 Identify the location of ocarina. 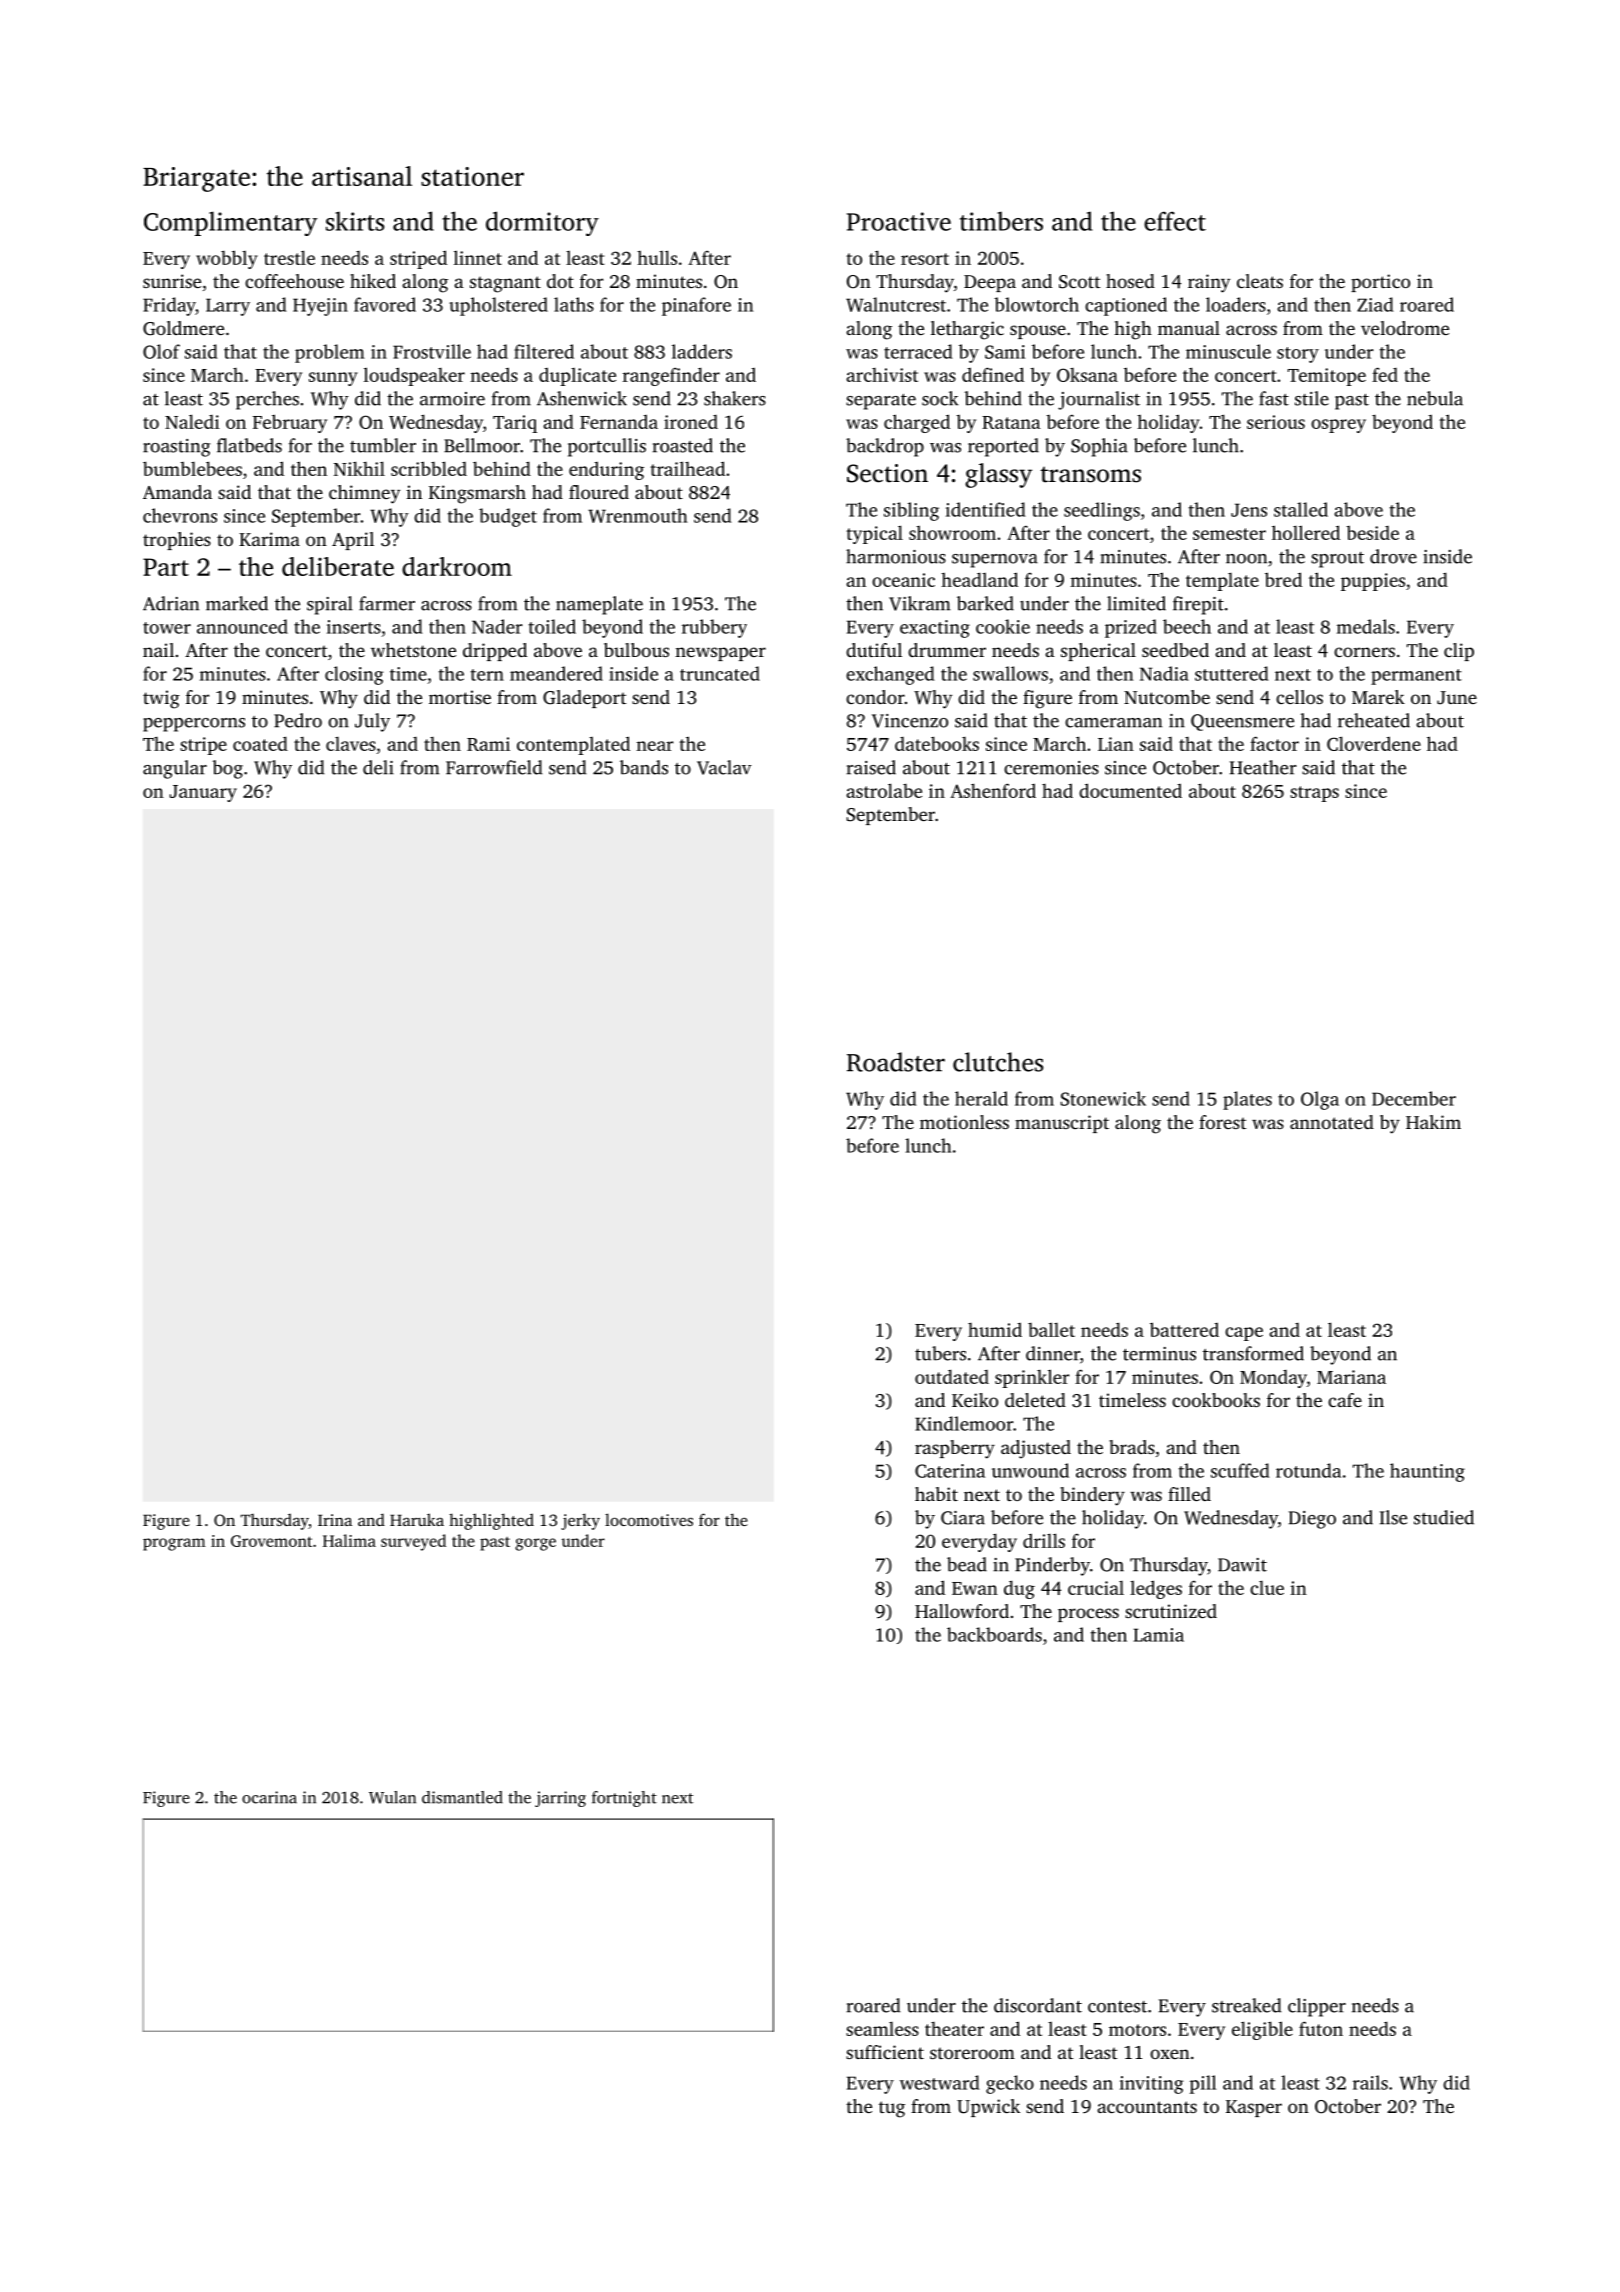
(269, 1797).
